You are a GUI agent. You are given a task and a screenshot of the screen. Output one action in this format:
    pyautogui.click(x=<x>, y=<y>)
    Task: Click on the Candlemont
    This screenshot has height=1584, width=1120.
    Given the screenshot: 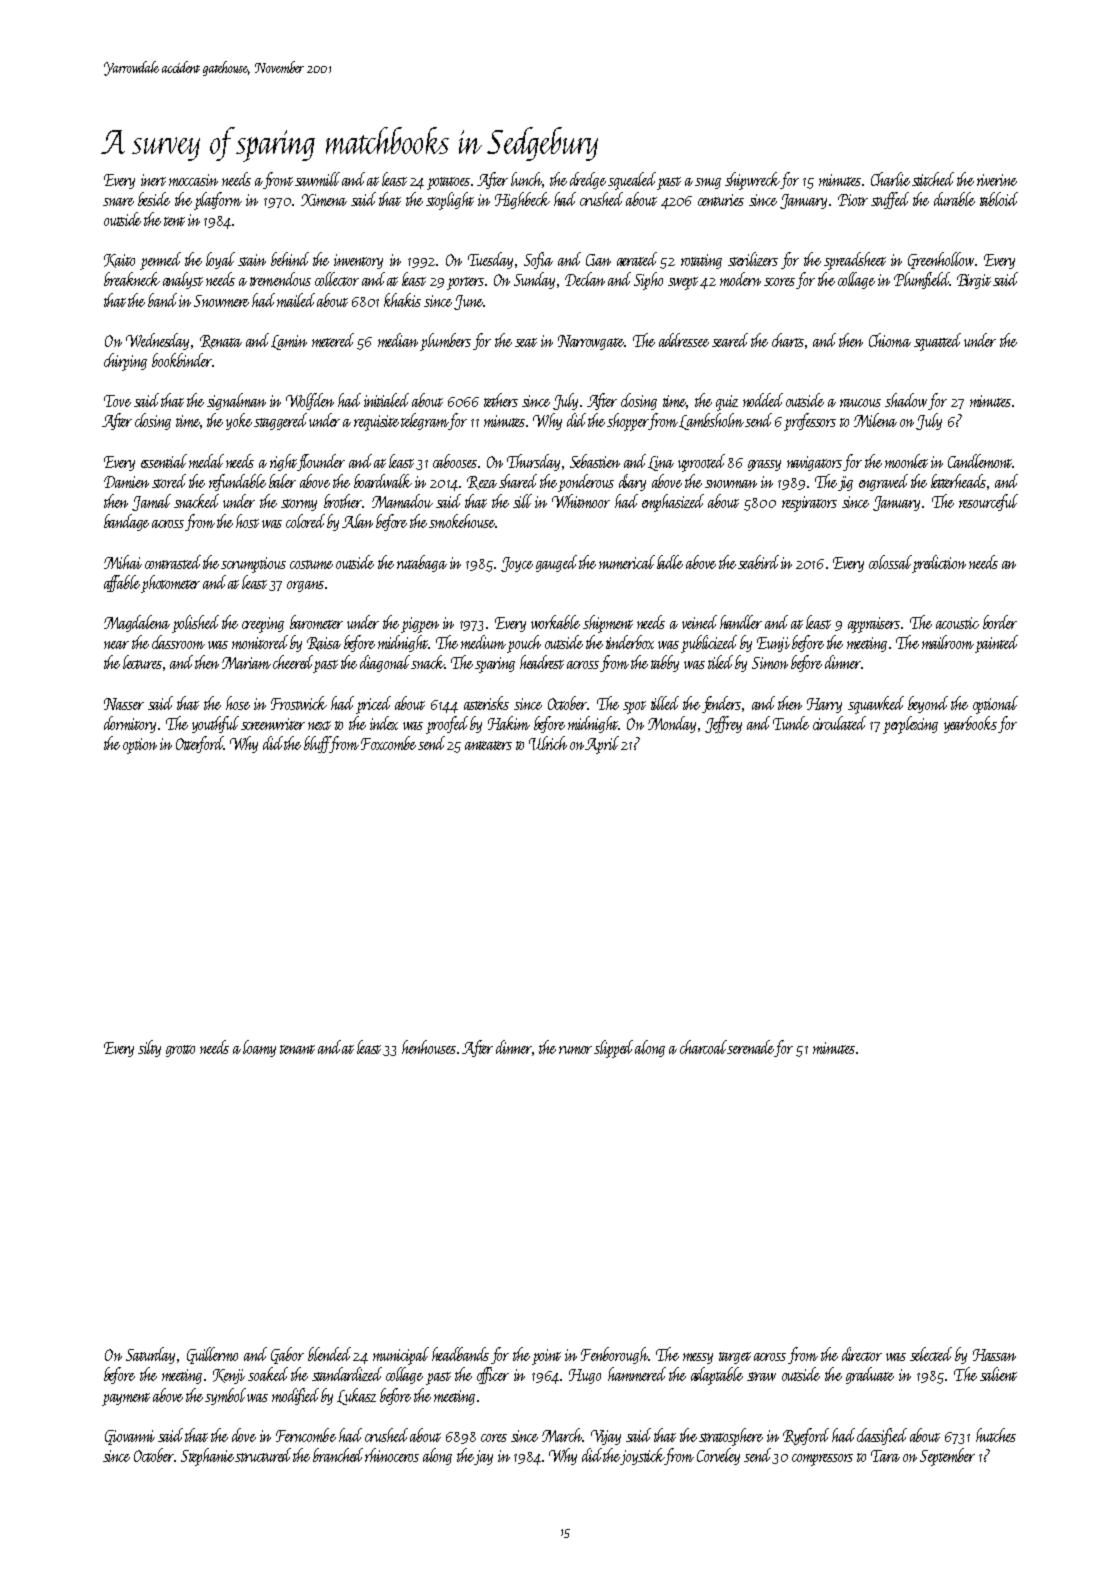 What is the action you would take?
    pyautogui.click(x=980, y=461)
